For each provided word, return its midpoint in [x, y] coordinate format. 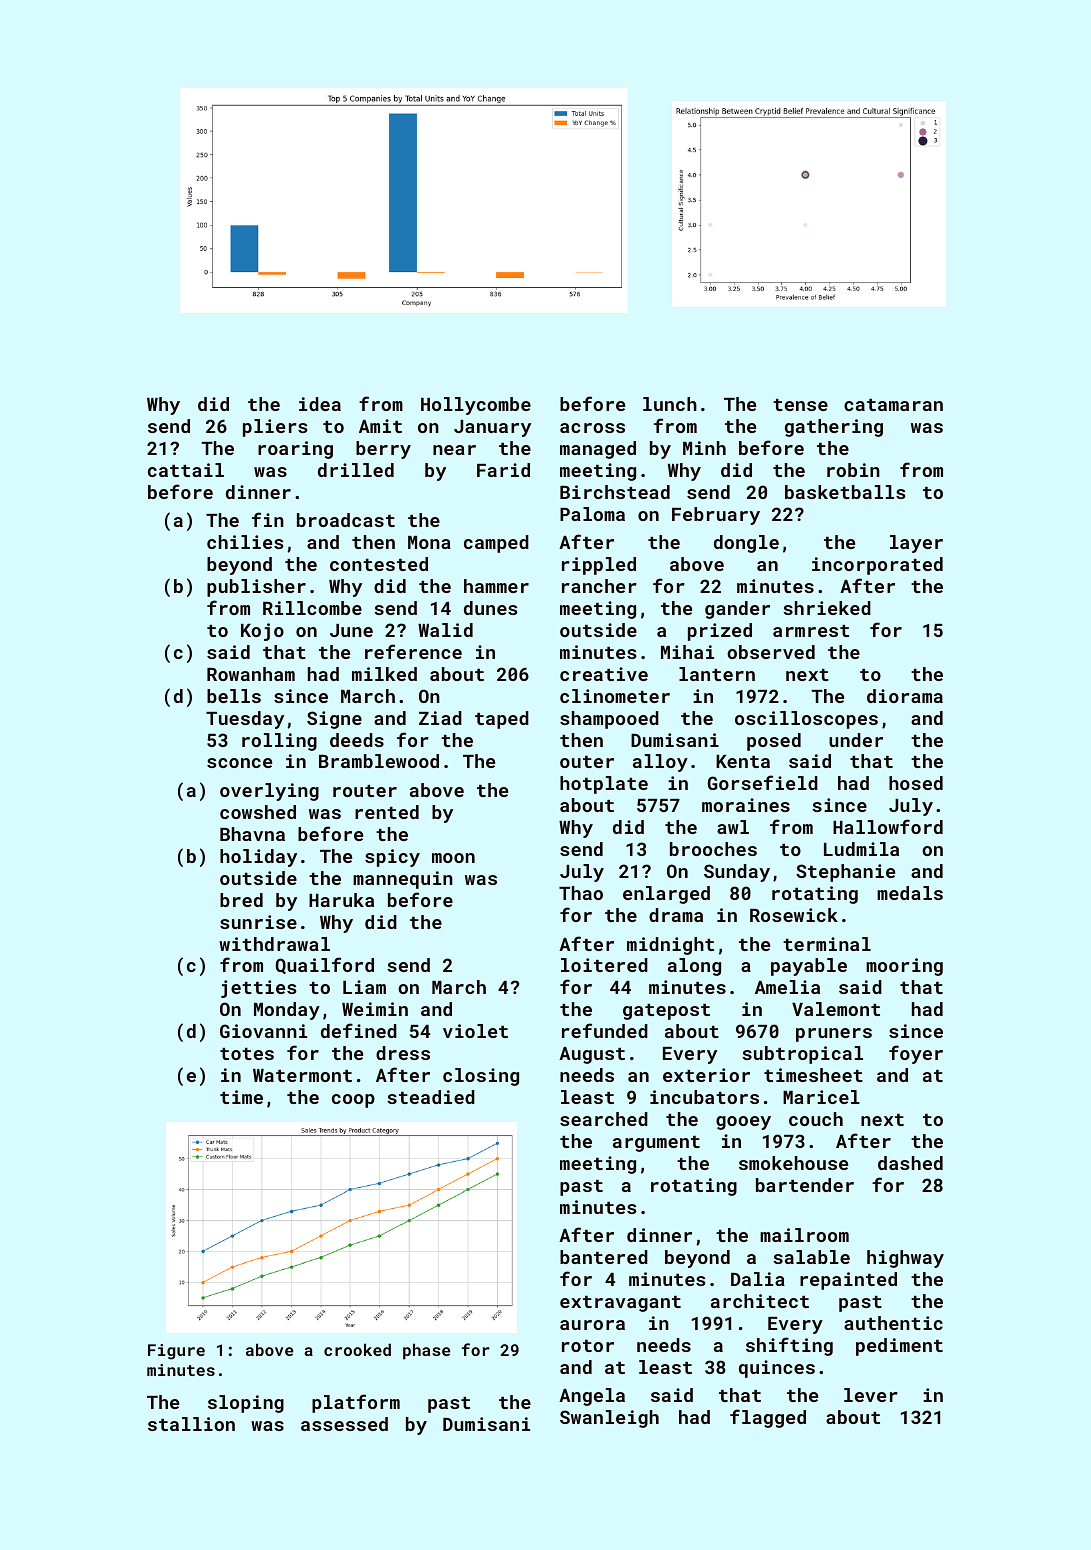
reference [413, 651]
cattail [186, 470]
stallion [191, 1424]
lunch [670, 404]
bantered [604, 1257]
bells [234, 696]
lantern [717, 674]
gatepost [666, 1012]
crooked [357, 1349]
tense [800, 405]
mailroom [804, 1235]
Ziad [440, 718]
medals [910, 893]
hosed [916, 783]
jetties [259, 989]
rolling [279, 742]
